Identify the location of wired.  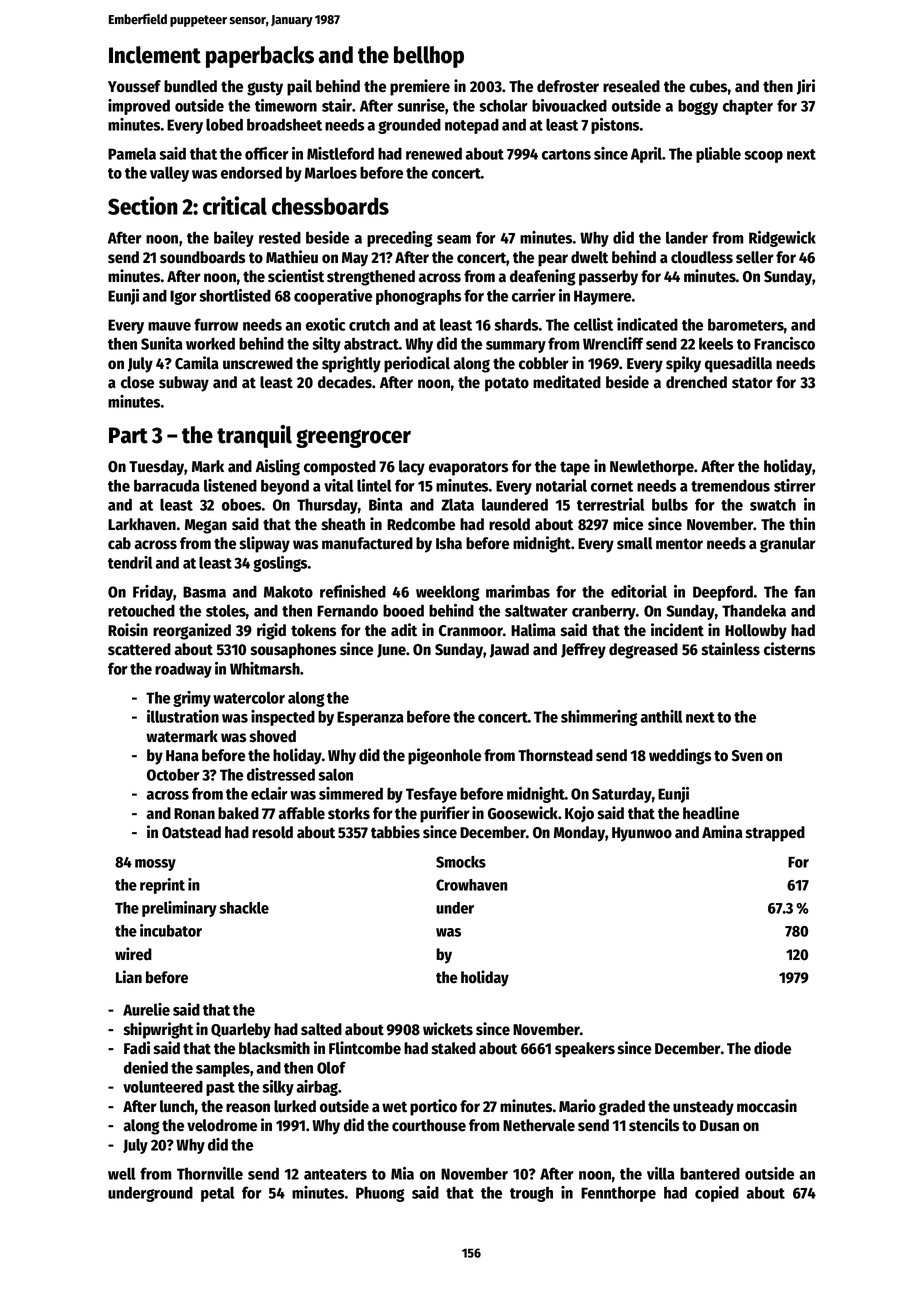
(133, 954).
